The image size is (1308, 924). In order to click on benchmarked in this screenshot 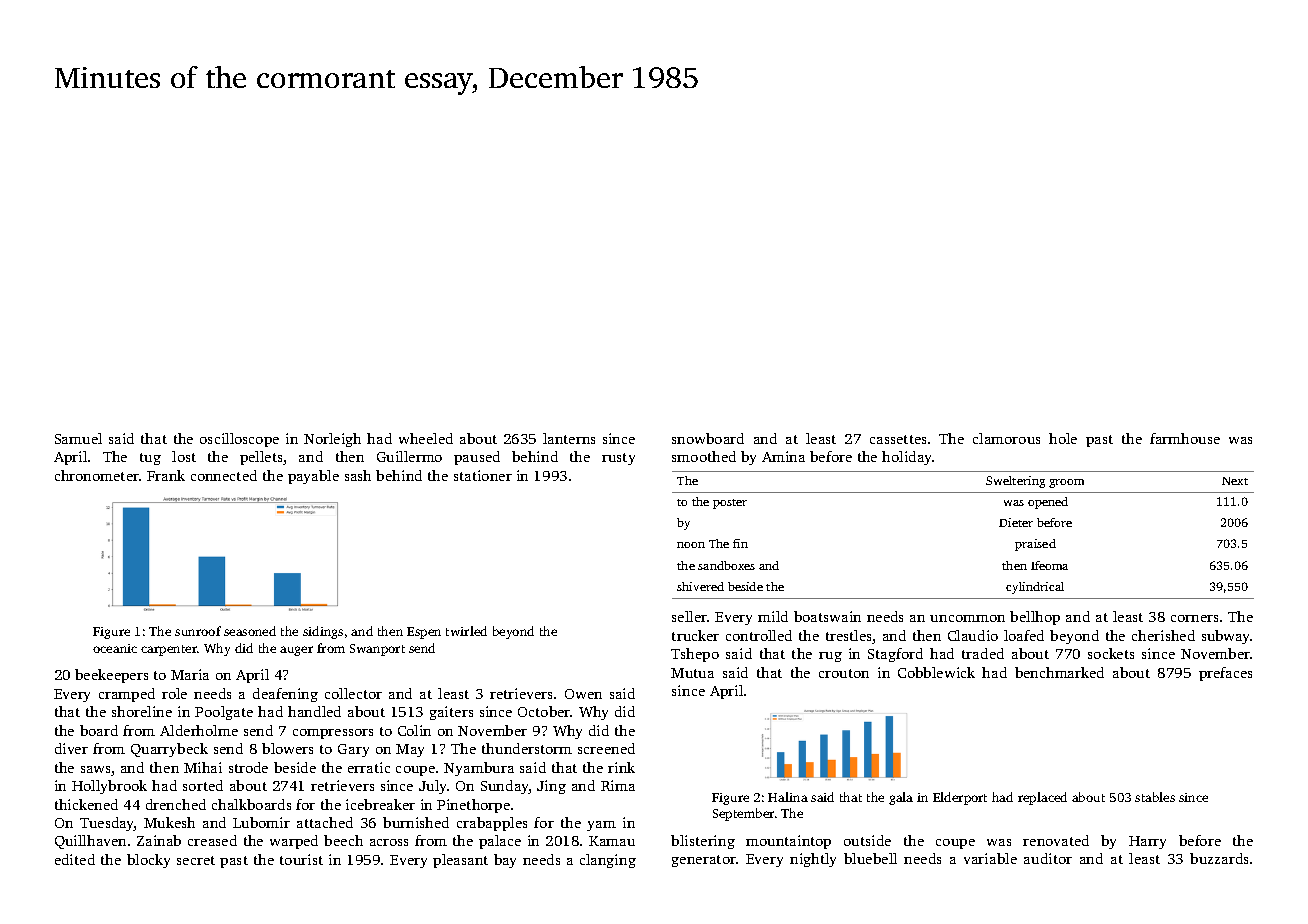, I will do `click(1059, 672)`.
